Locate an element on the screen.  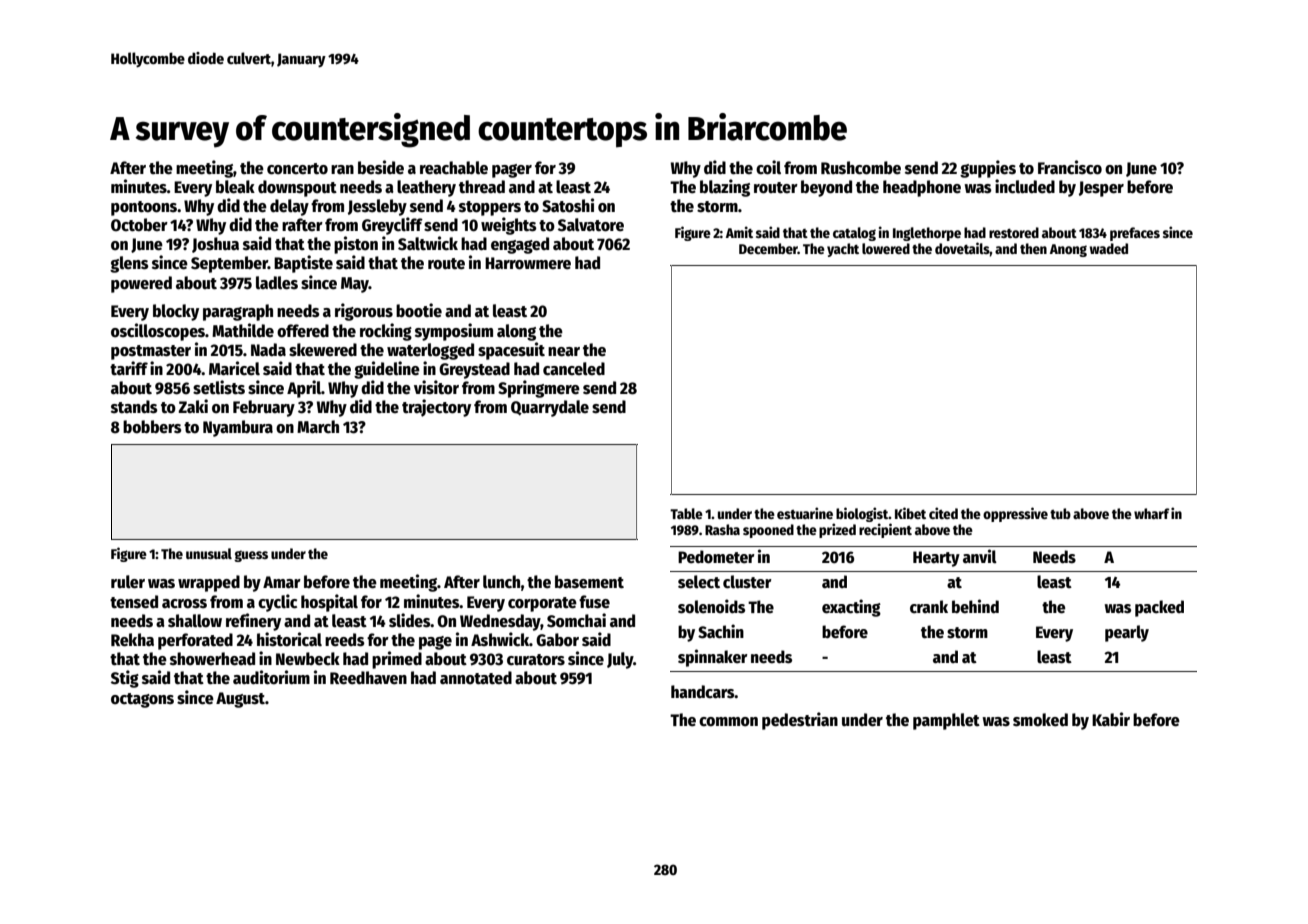
Sachin is located at coordinates (721, 631).
